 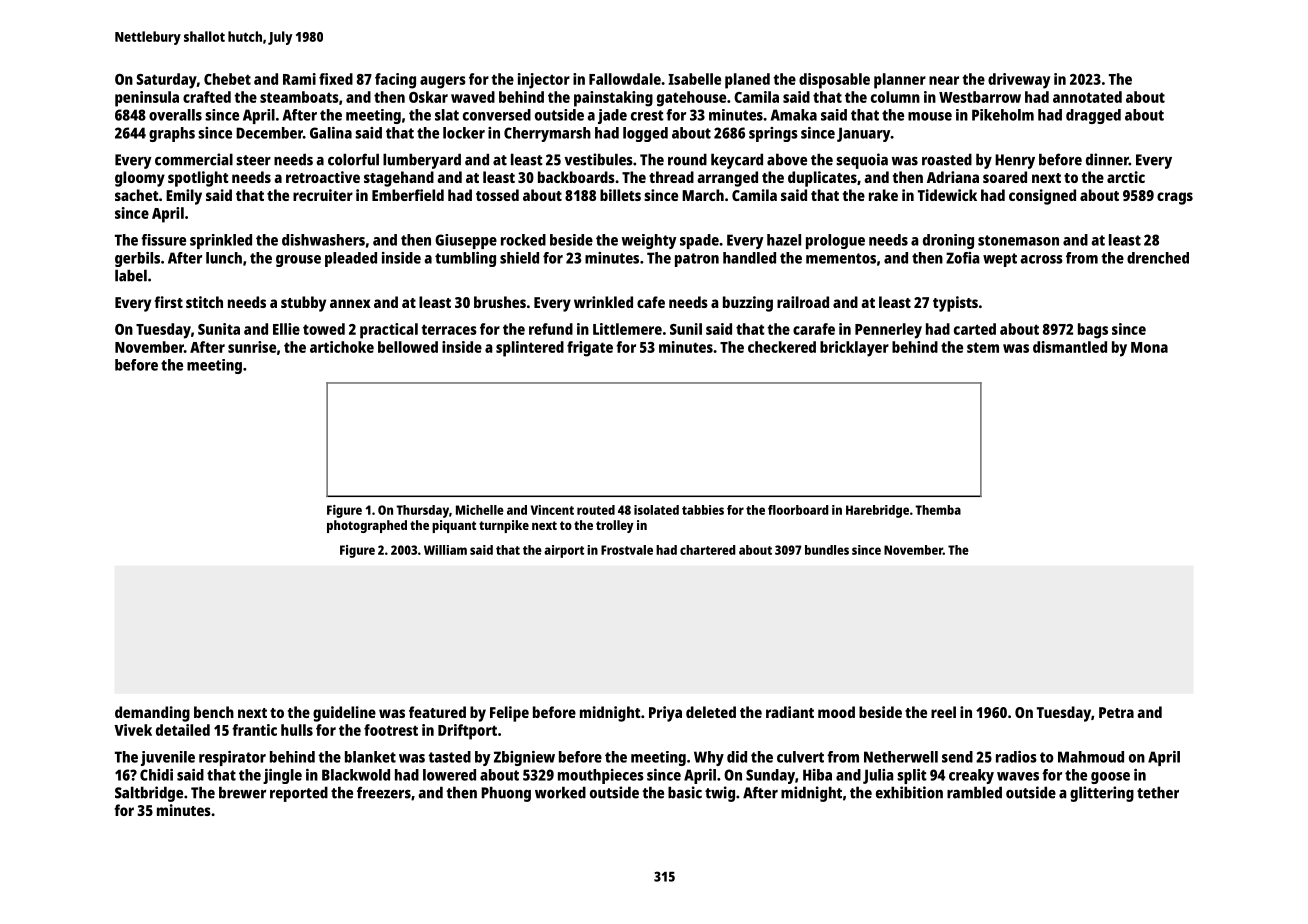 I want to click on deleted, so click(x=711, y=712).
